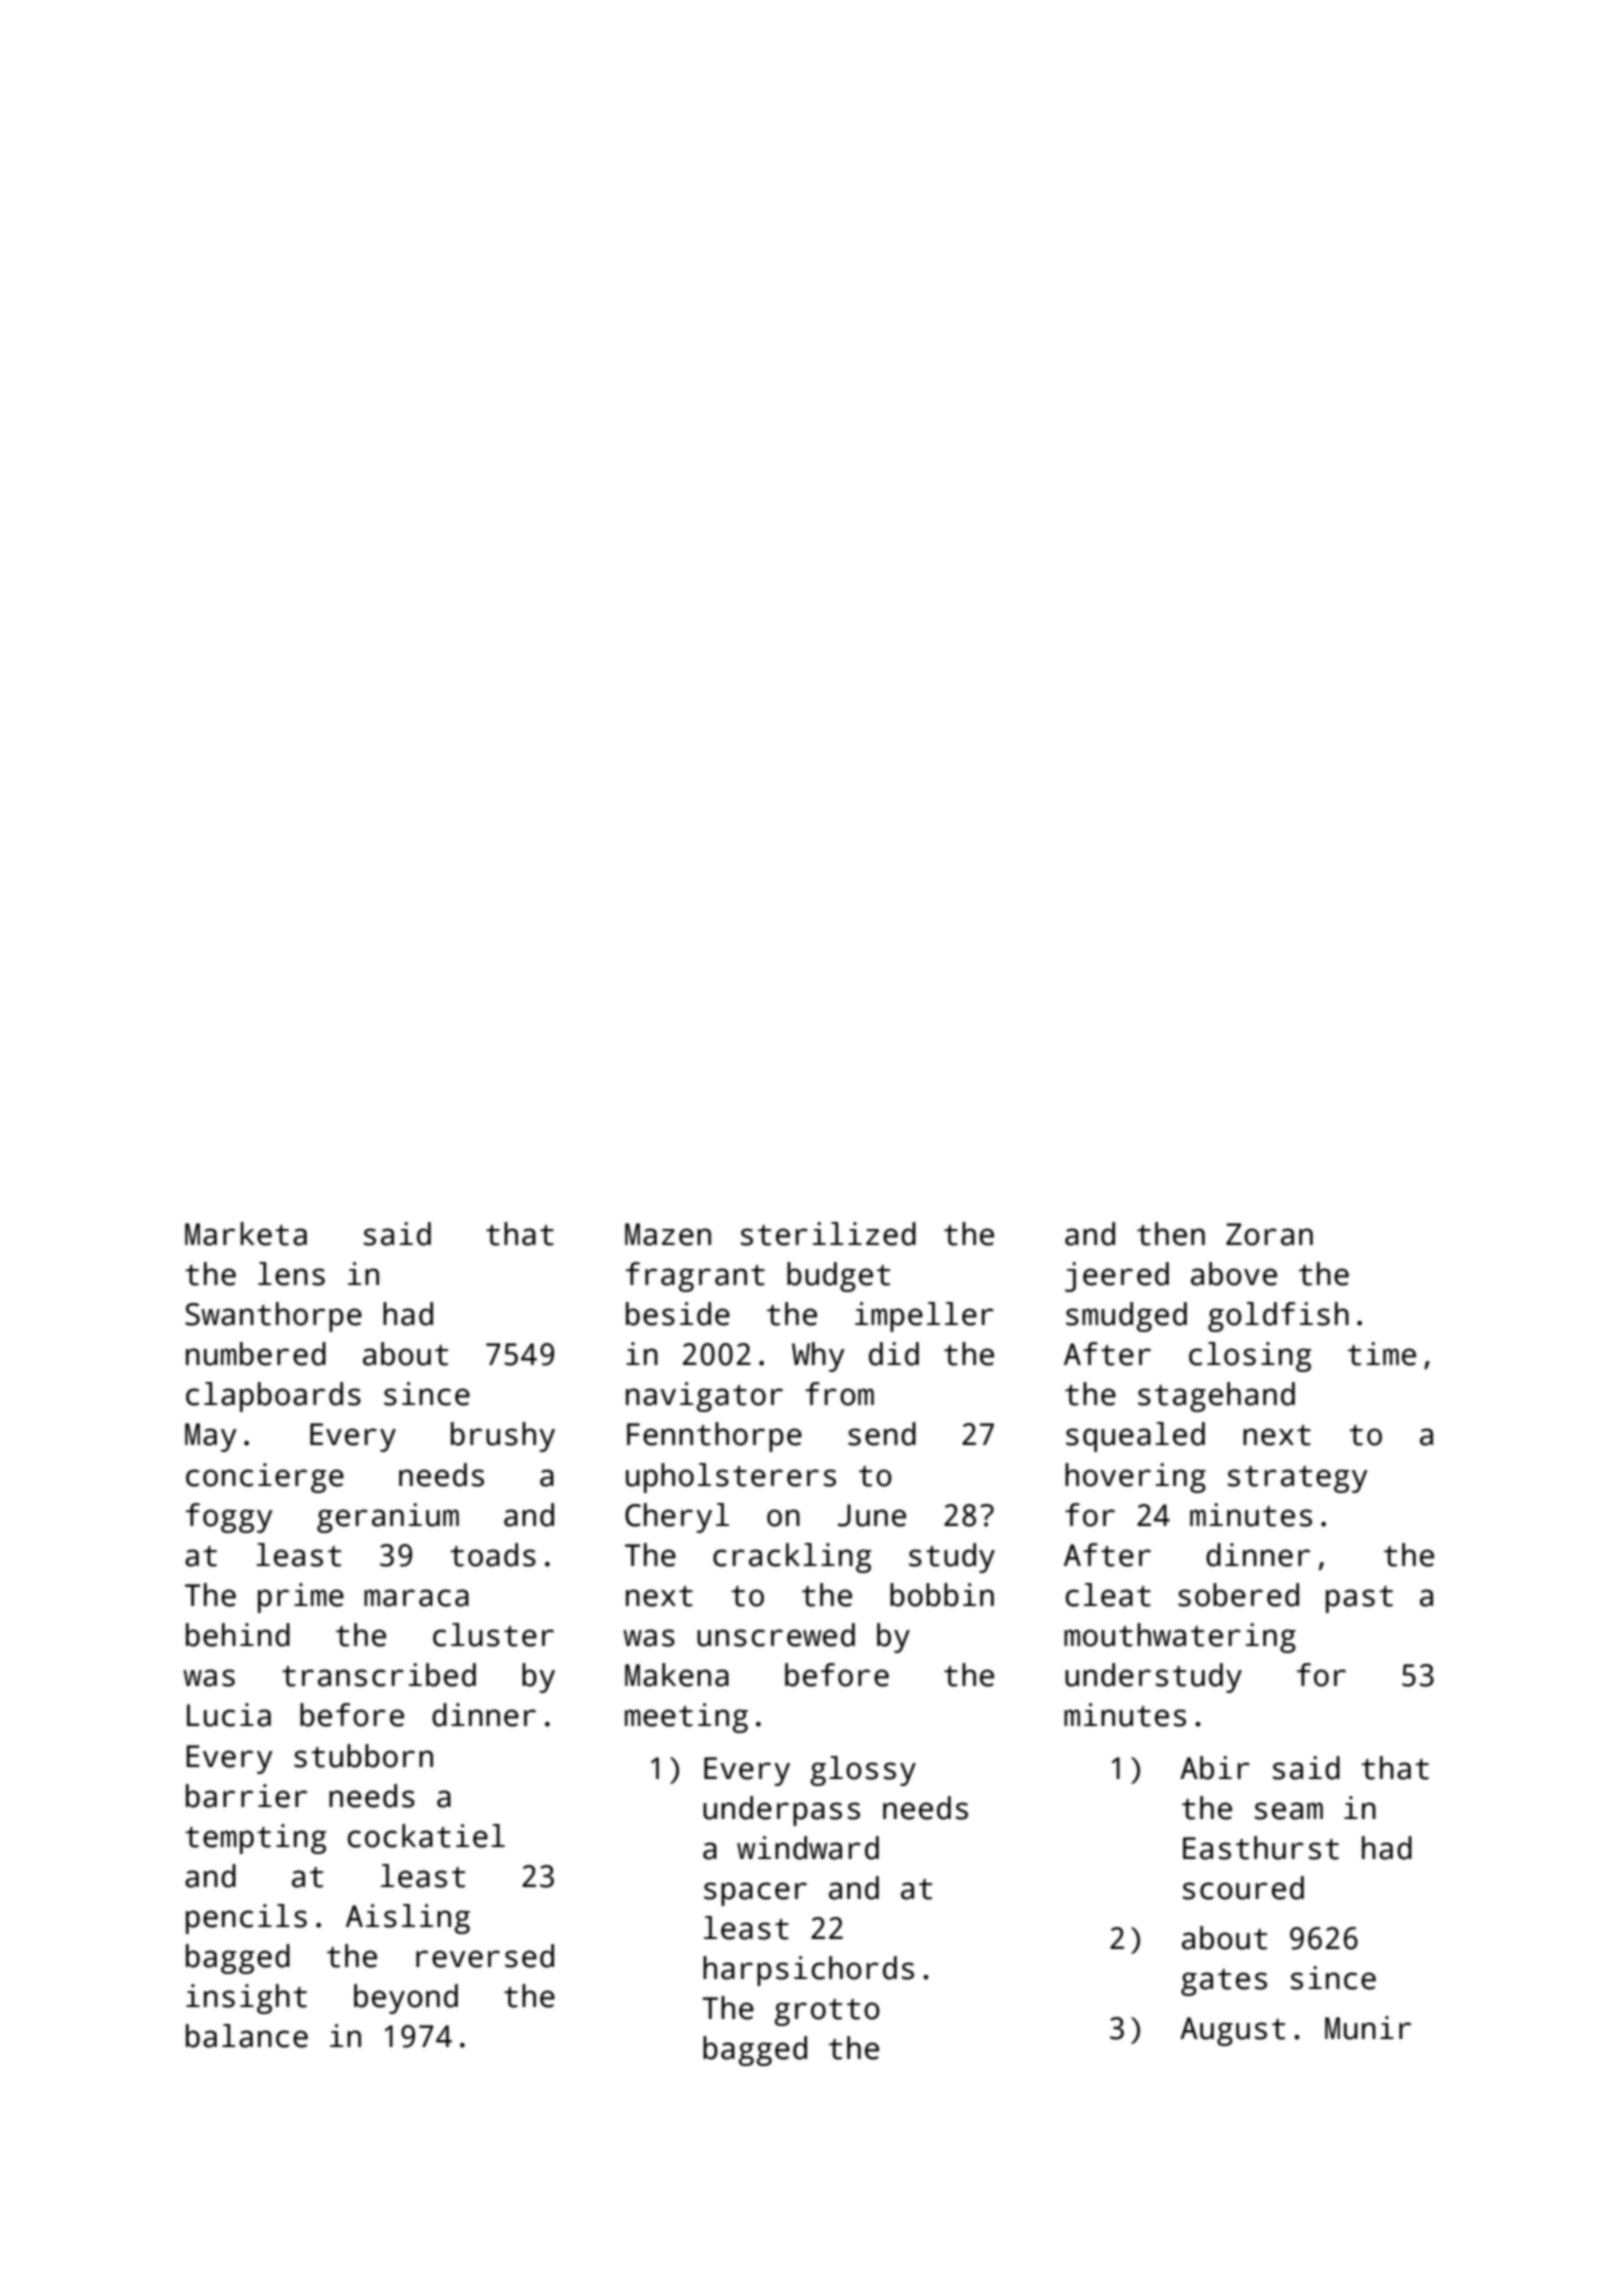 This screenshot has width=1620, height=2292. What do you see at coordinates (828, 1234) in the screenshot?
I see `sterilized` at bounding box center [828, 1234].
